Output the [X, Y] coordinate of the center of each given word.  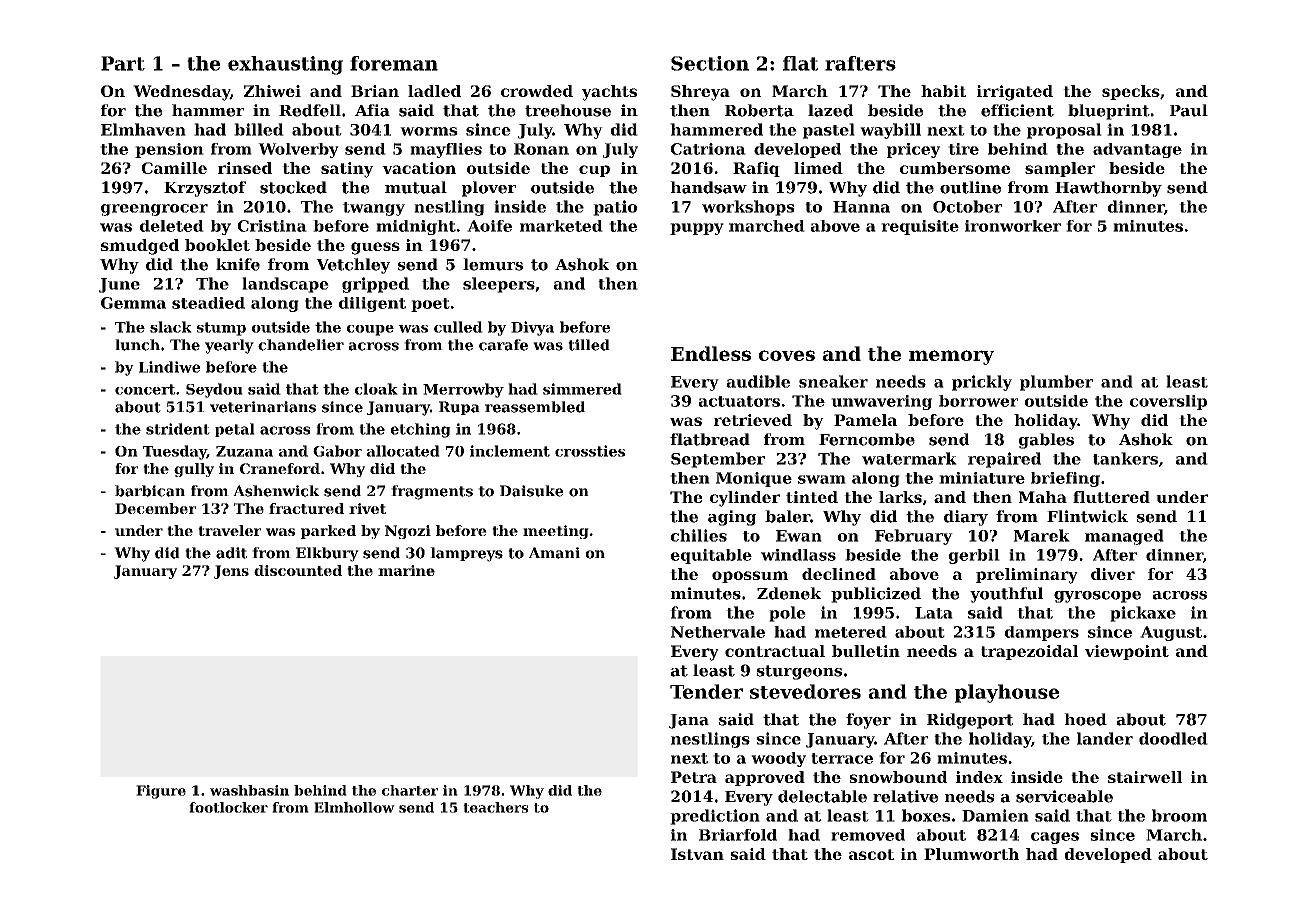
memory [951, 357]
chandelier [301, 345]
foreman [394, 63]
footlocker [228, 807]
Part [123, 63]
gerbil [974, 556]
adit [231, 553]
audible [758, 381]
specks [1131, 92]
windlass [798, 555]
